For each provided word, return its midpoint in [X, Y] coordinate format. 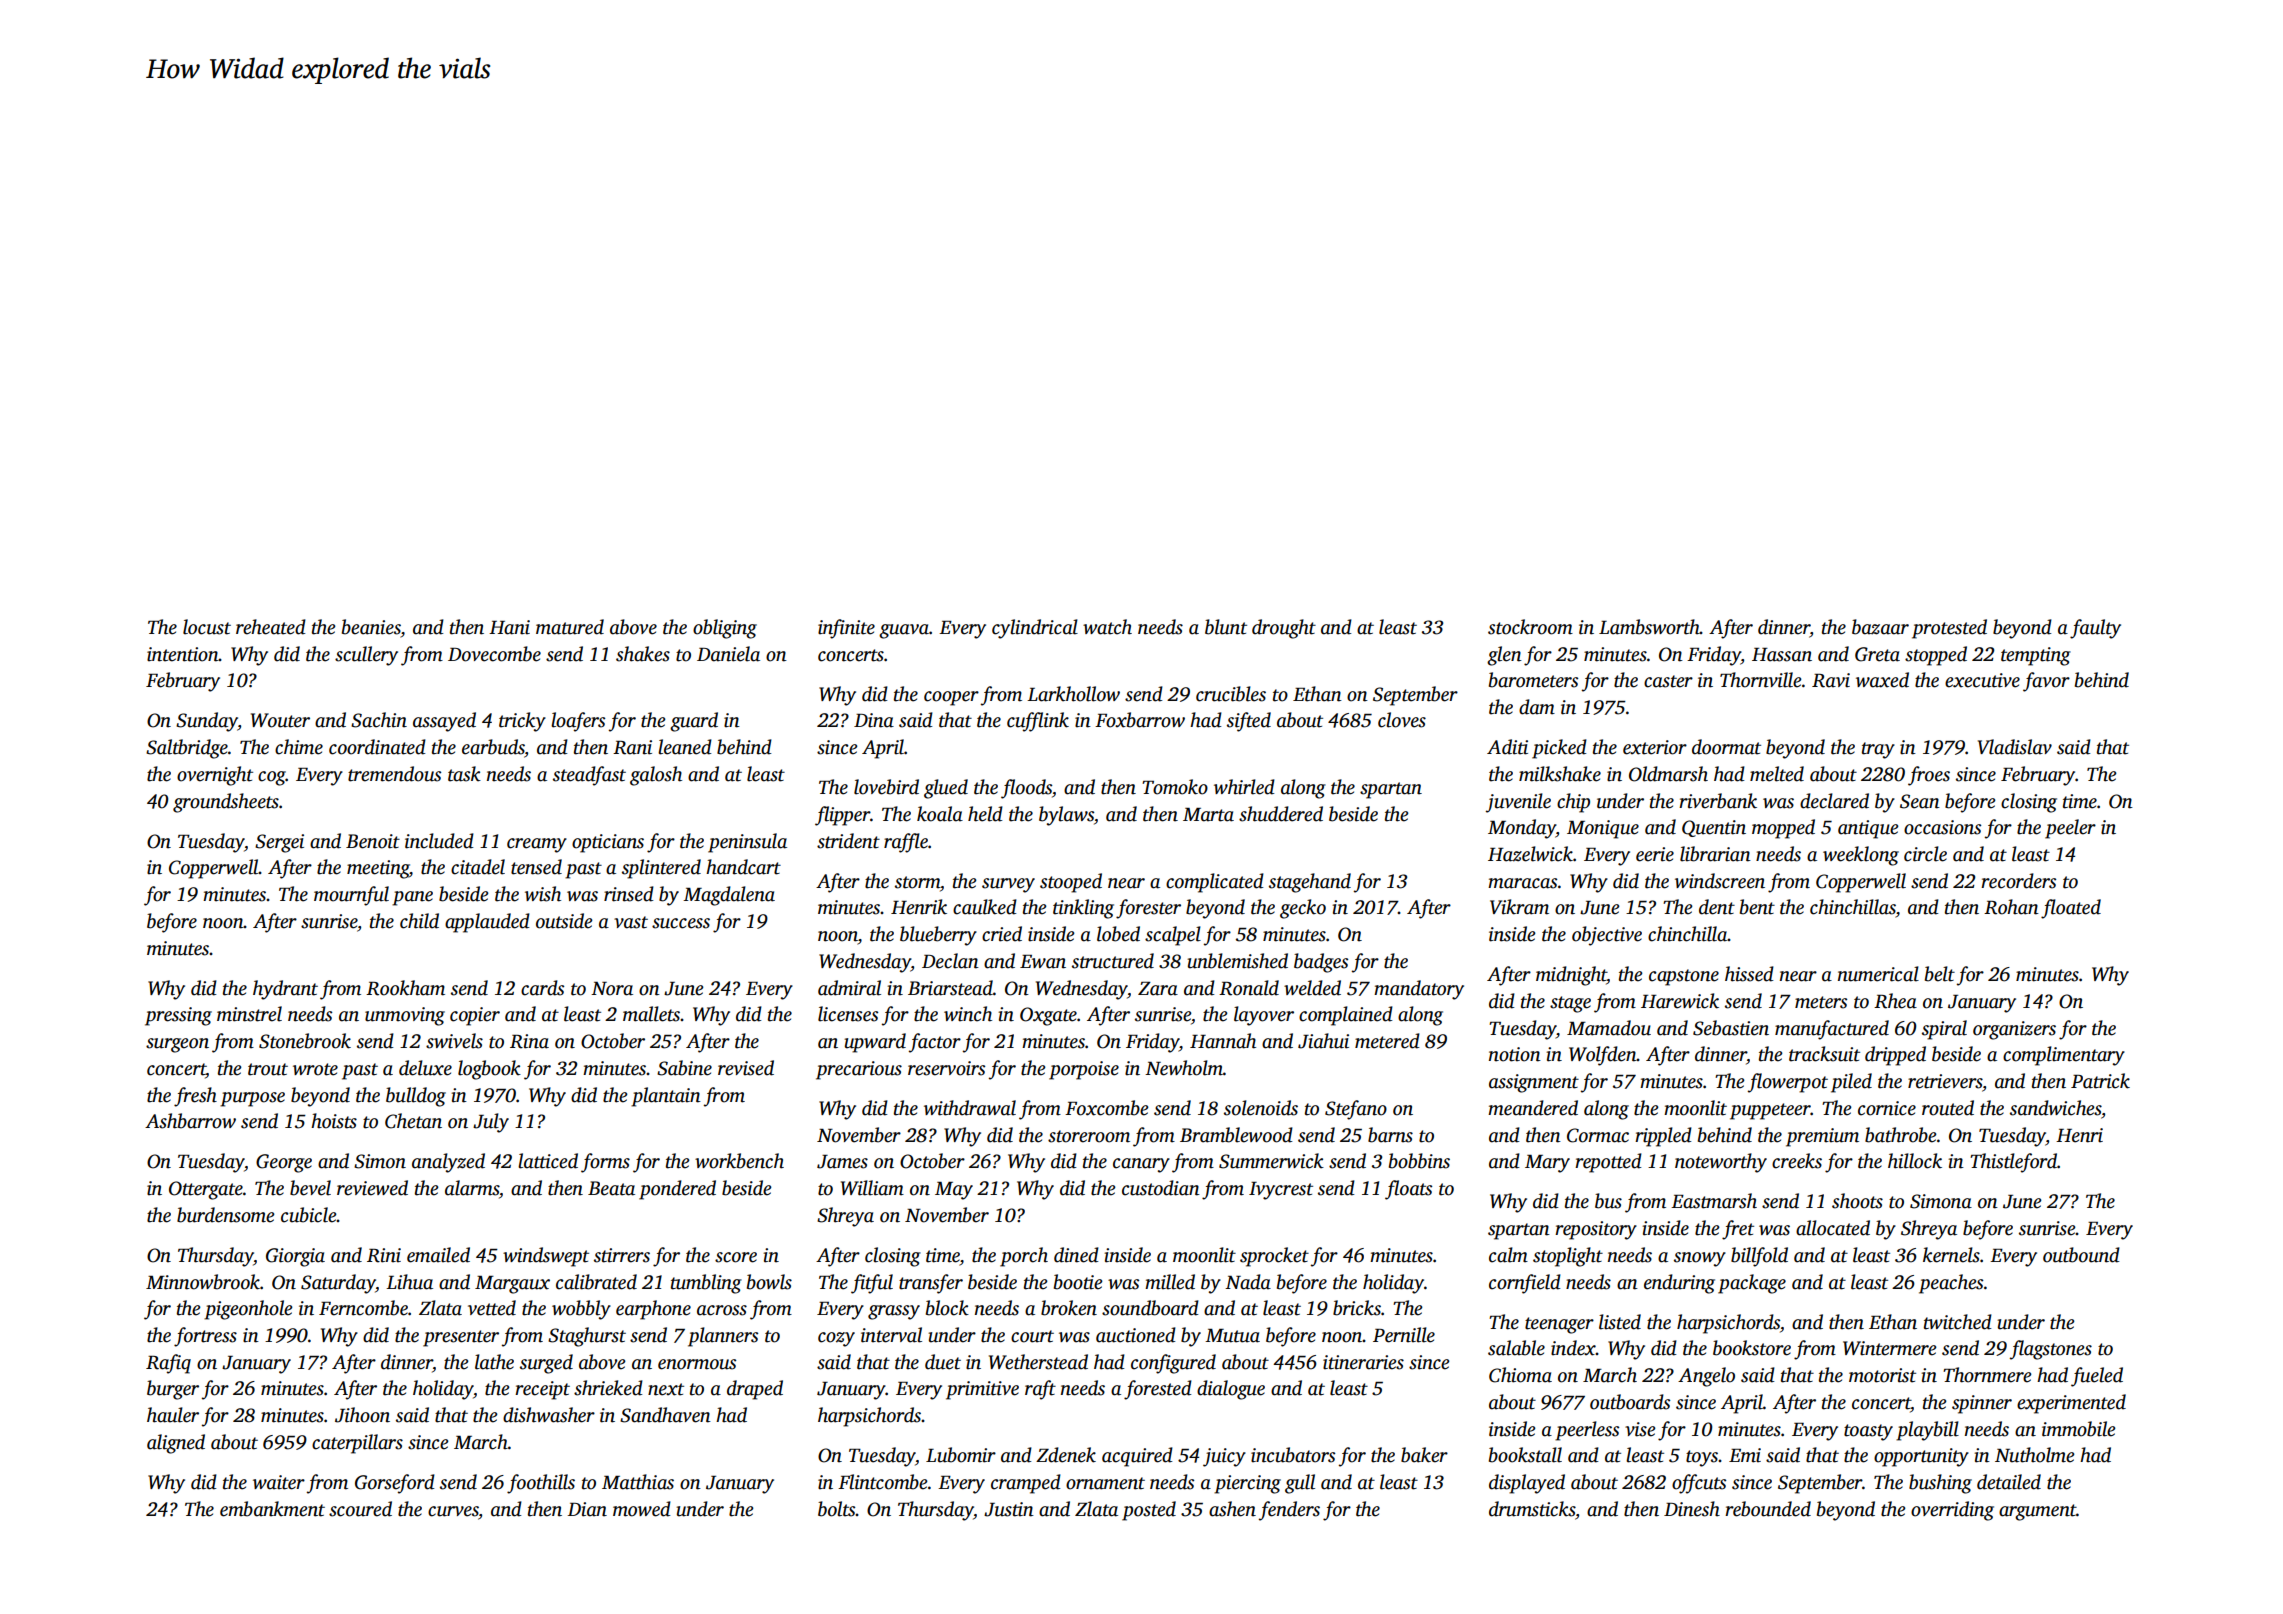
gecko [1303, 909]
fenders [1289, 1511]
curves [453, 1511]
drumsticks [1532, 1509]
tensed [536, 867]
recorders [2018, 881]
